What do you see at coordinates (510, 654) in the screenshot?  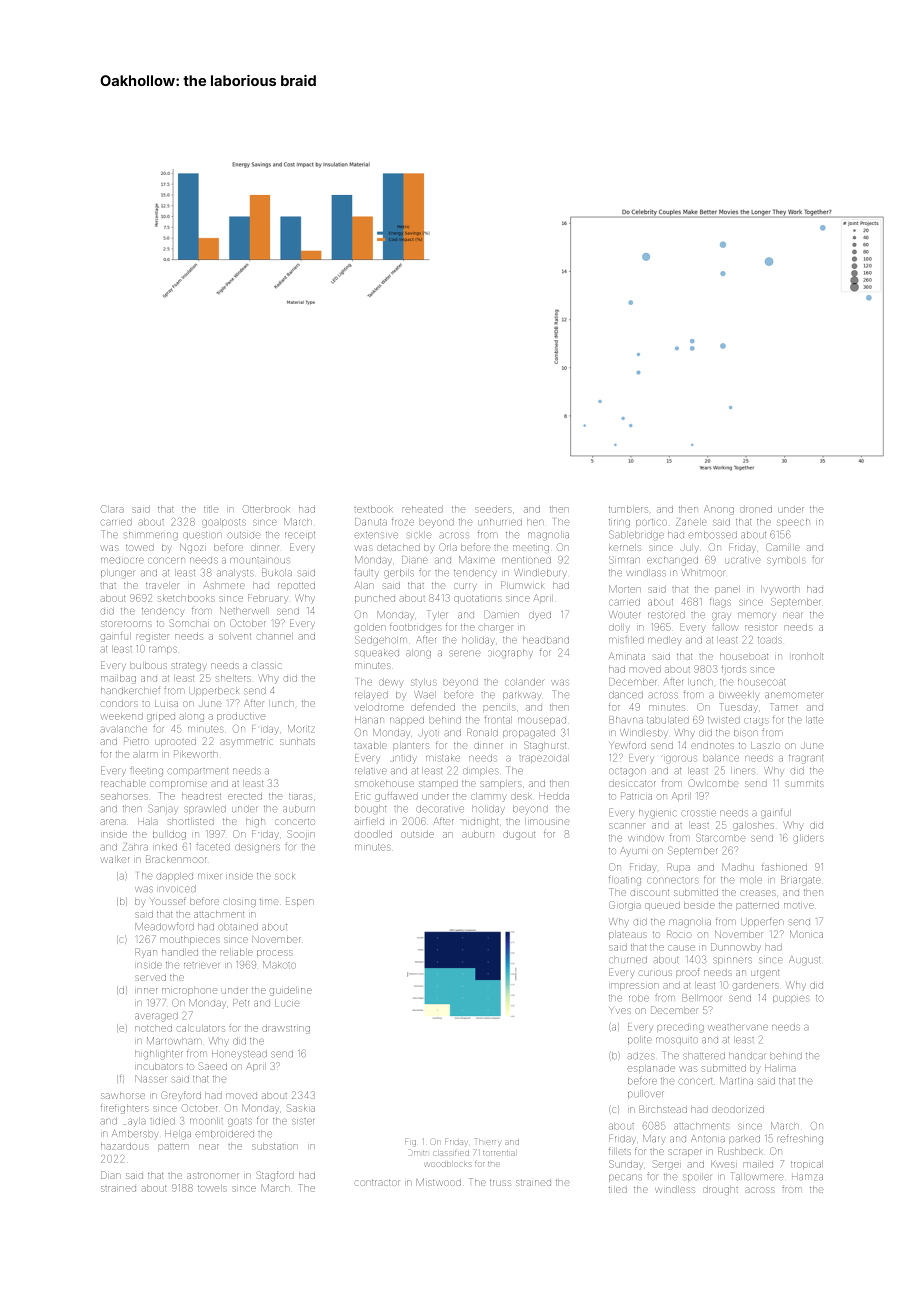 I see `biography` at bounding box center [510, 654].
